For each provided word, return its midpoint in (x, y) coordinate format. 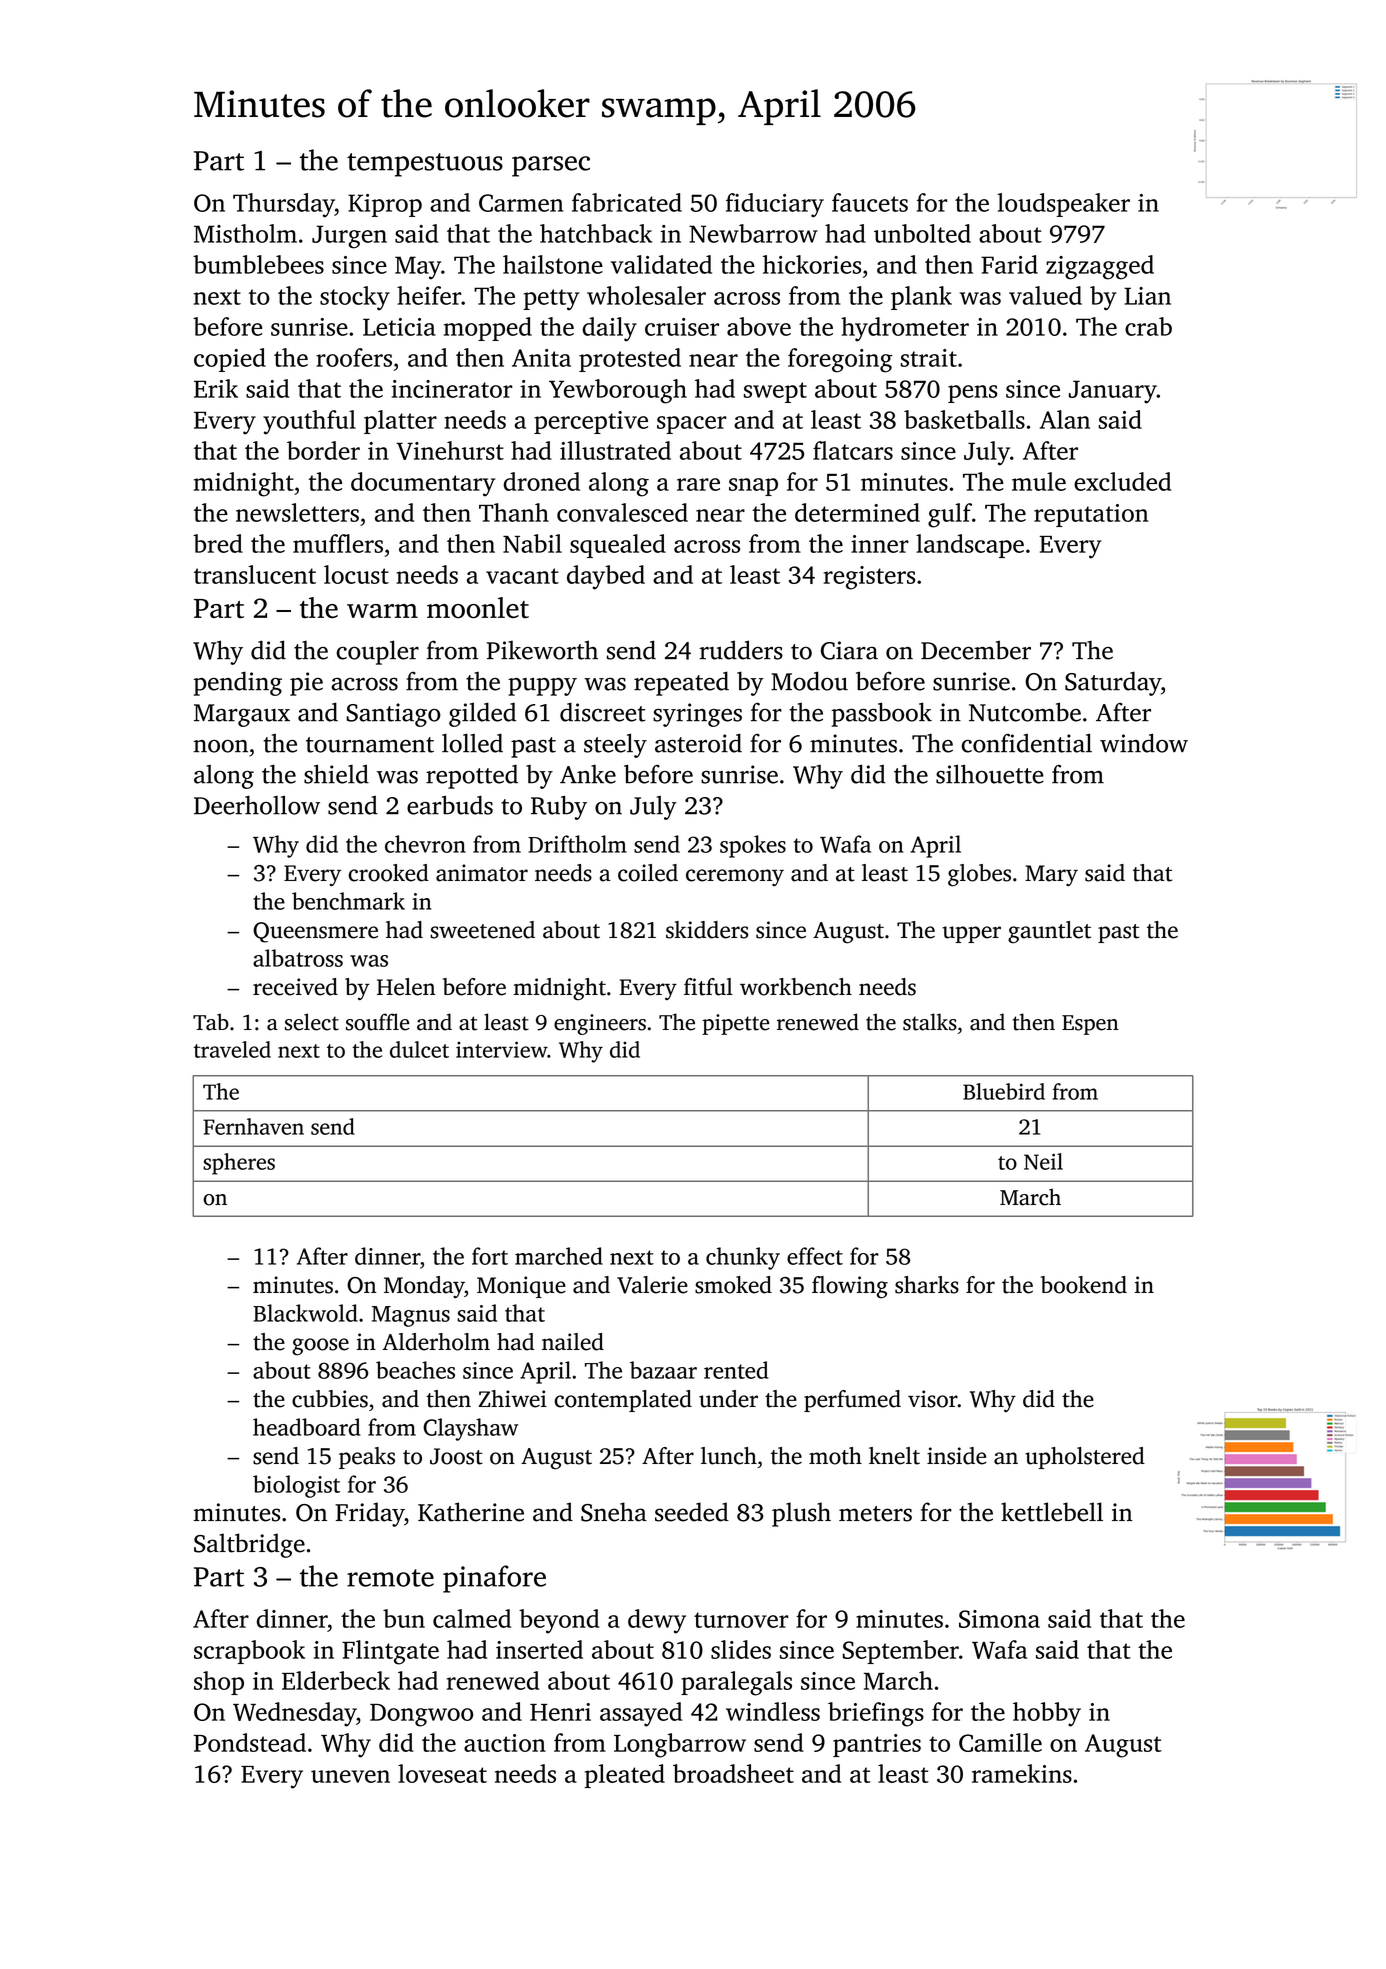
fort (490, 1256)
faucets (870, 202)
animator (482, 873)
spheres (239, 1164)
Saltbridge (249, 1545)
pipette (736, 1024)
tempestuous (425, 165)
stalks (930, 1022)
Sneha (614, 1512)
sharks (927, 1285)
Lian (1147, 296)
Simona (999, 1619)
